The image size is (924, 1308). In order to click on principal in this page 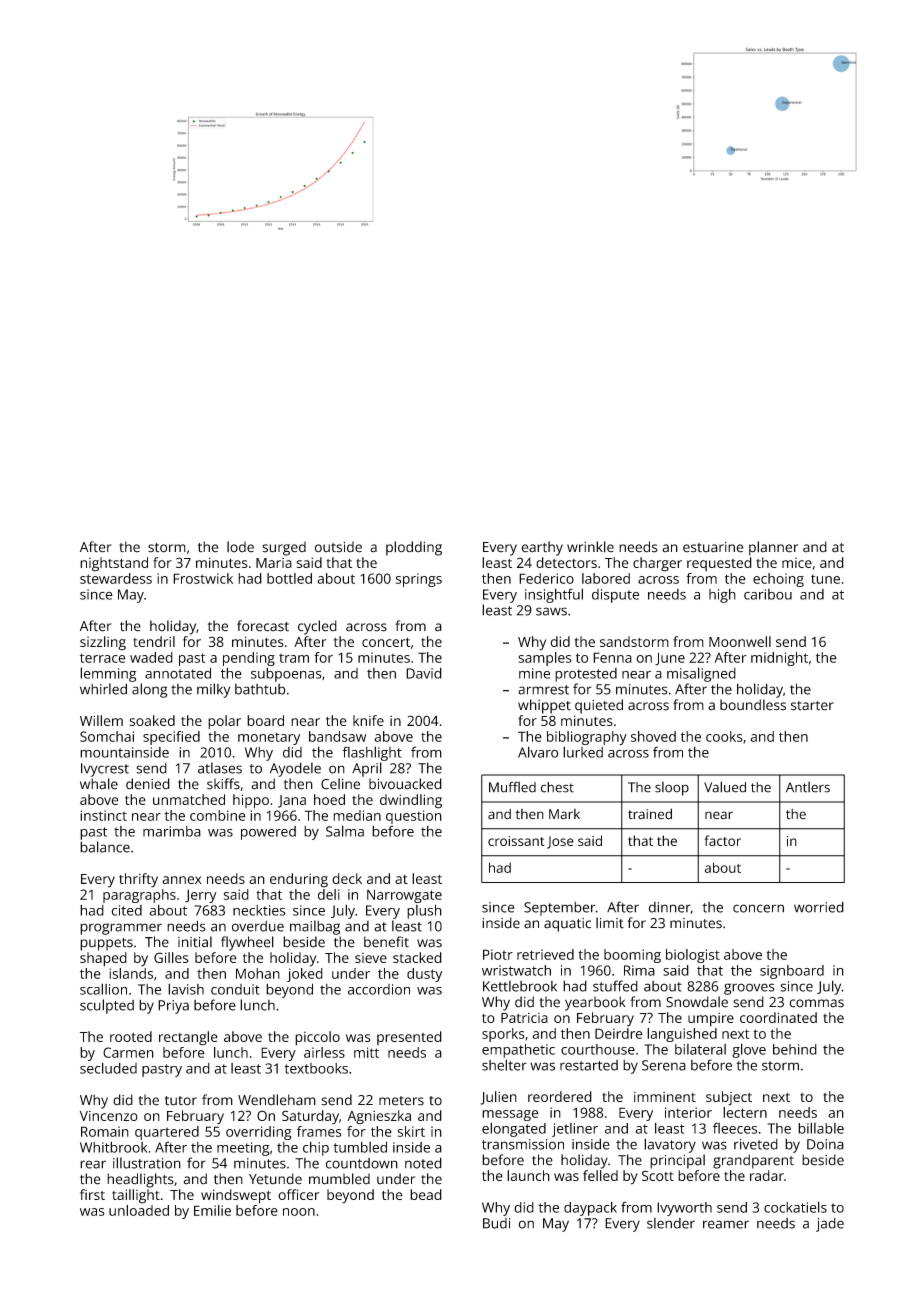, I will do `click(677, 1161)`.
